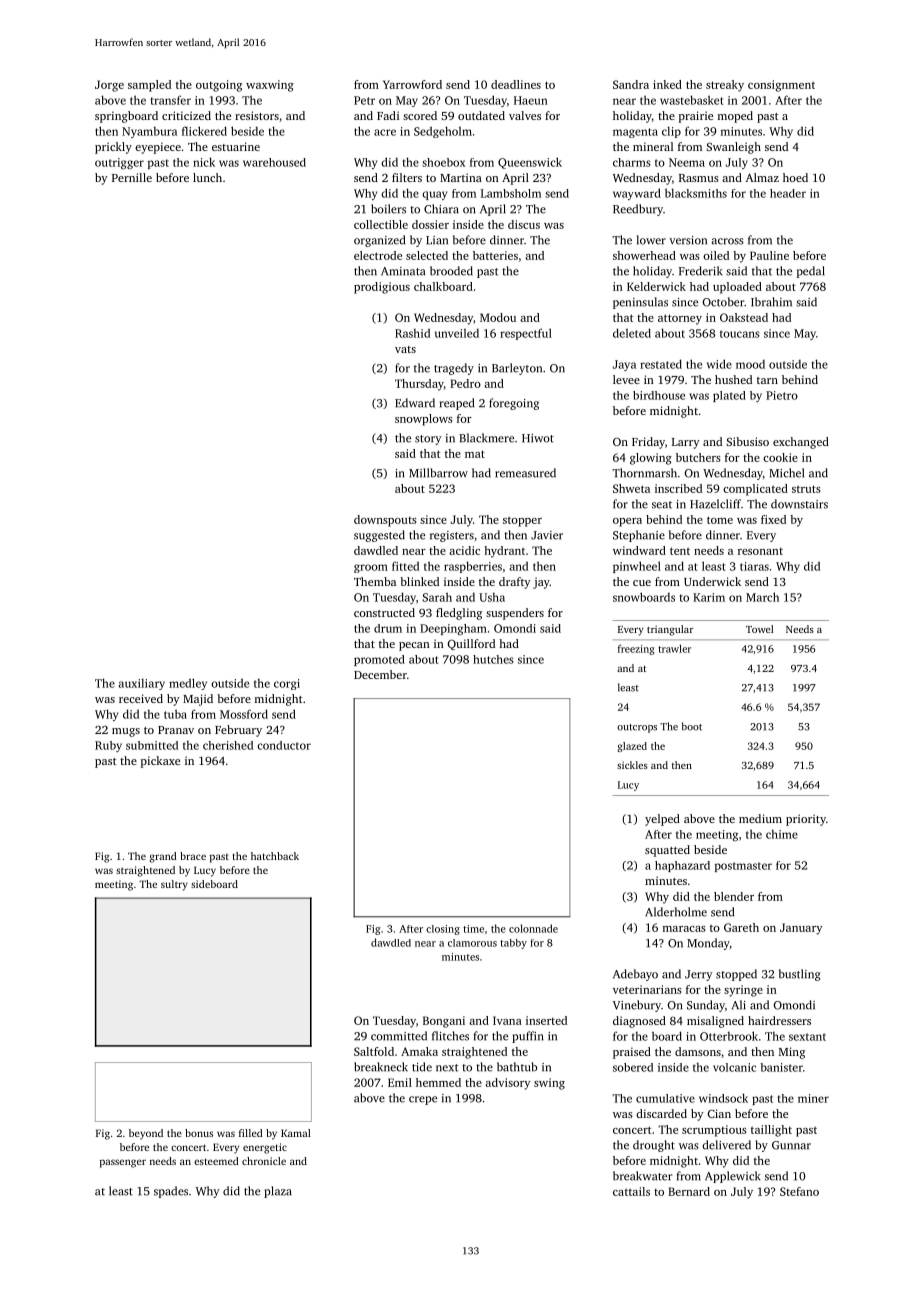 The width and height of the image is (924, 1308). Describe the element at coordinates (146, 1134) in the image. I see `beyond` at that location.
